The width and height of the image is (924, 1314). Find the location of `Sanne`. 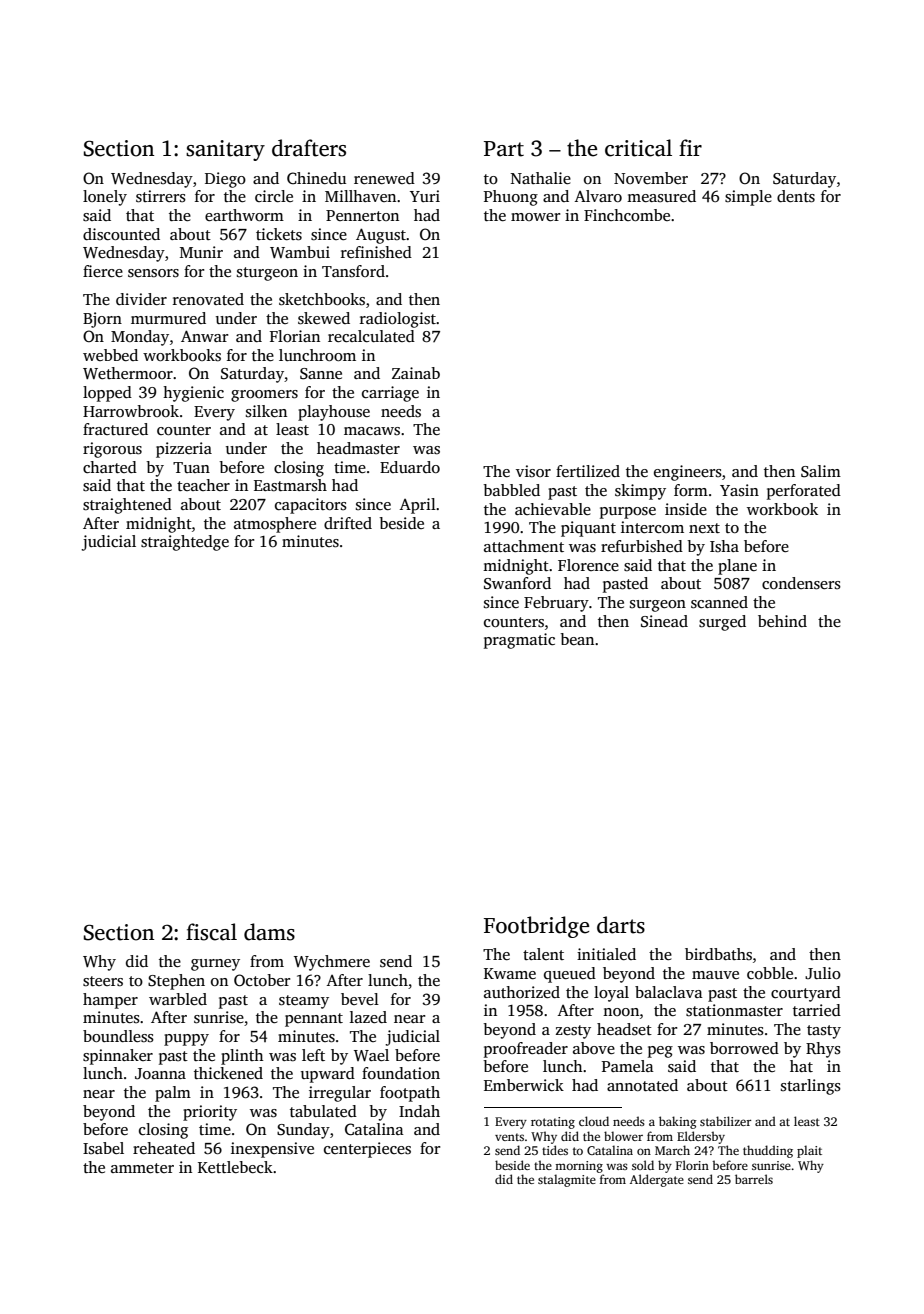

Sanne is located at coordinates (321, 374).
